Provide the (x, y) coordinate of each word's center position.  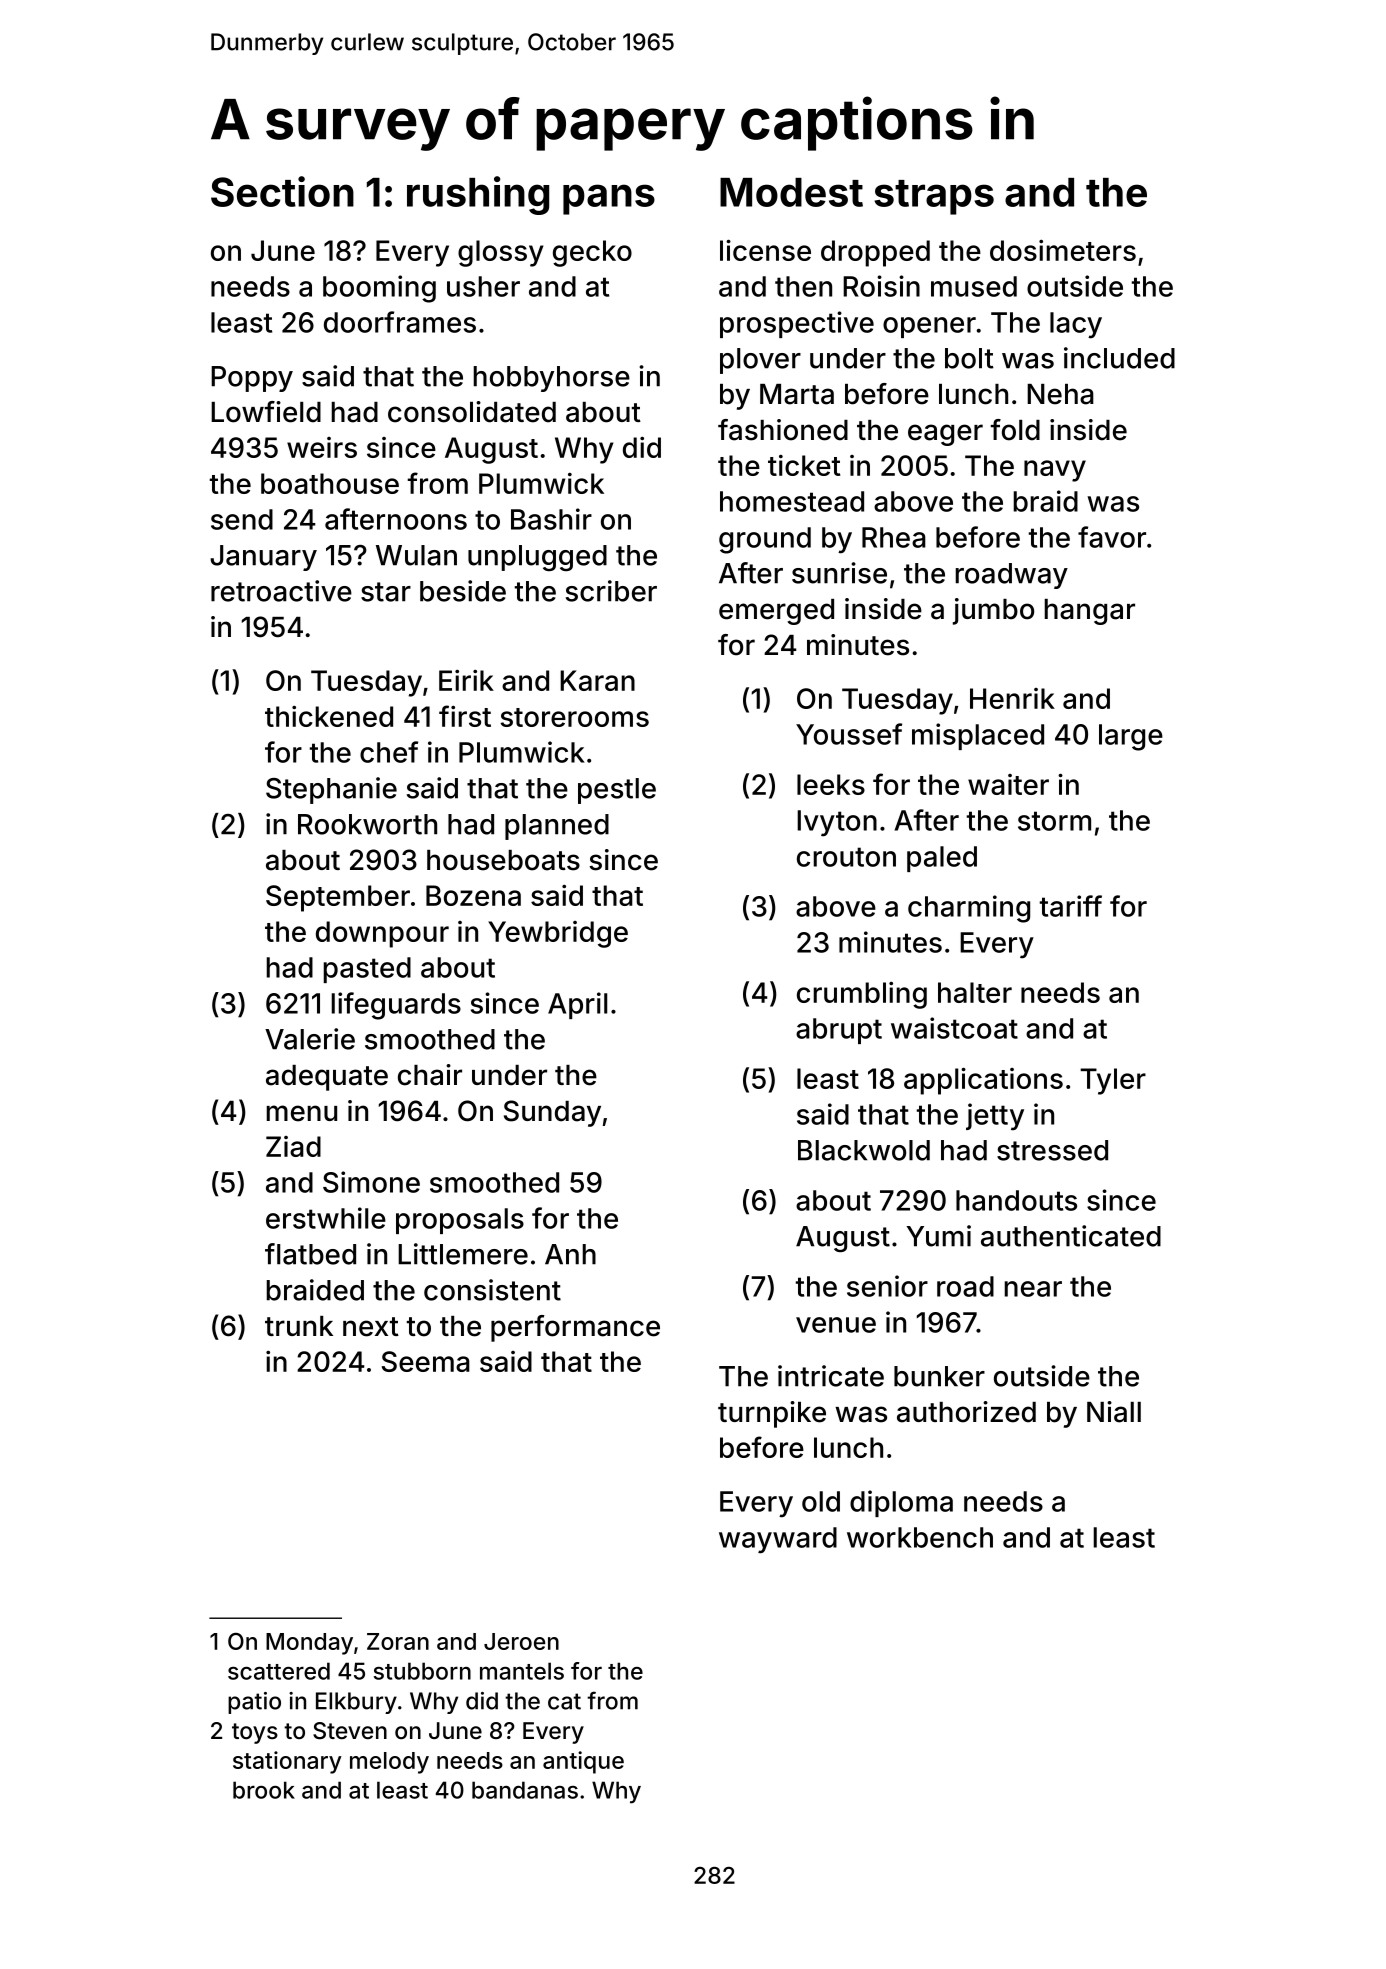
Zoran (398, 1641)
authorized (966, 1412)
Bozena (473, 895)
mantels (522, 1671)
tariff (1071, 906)
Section (282, 191)
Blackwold (864, 1150)
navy (1055, 471)
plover (760, 361)
